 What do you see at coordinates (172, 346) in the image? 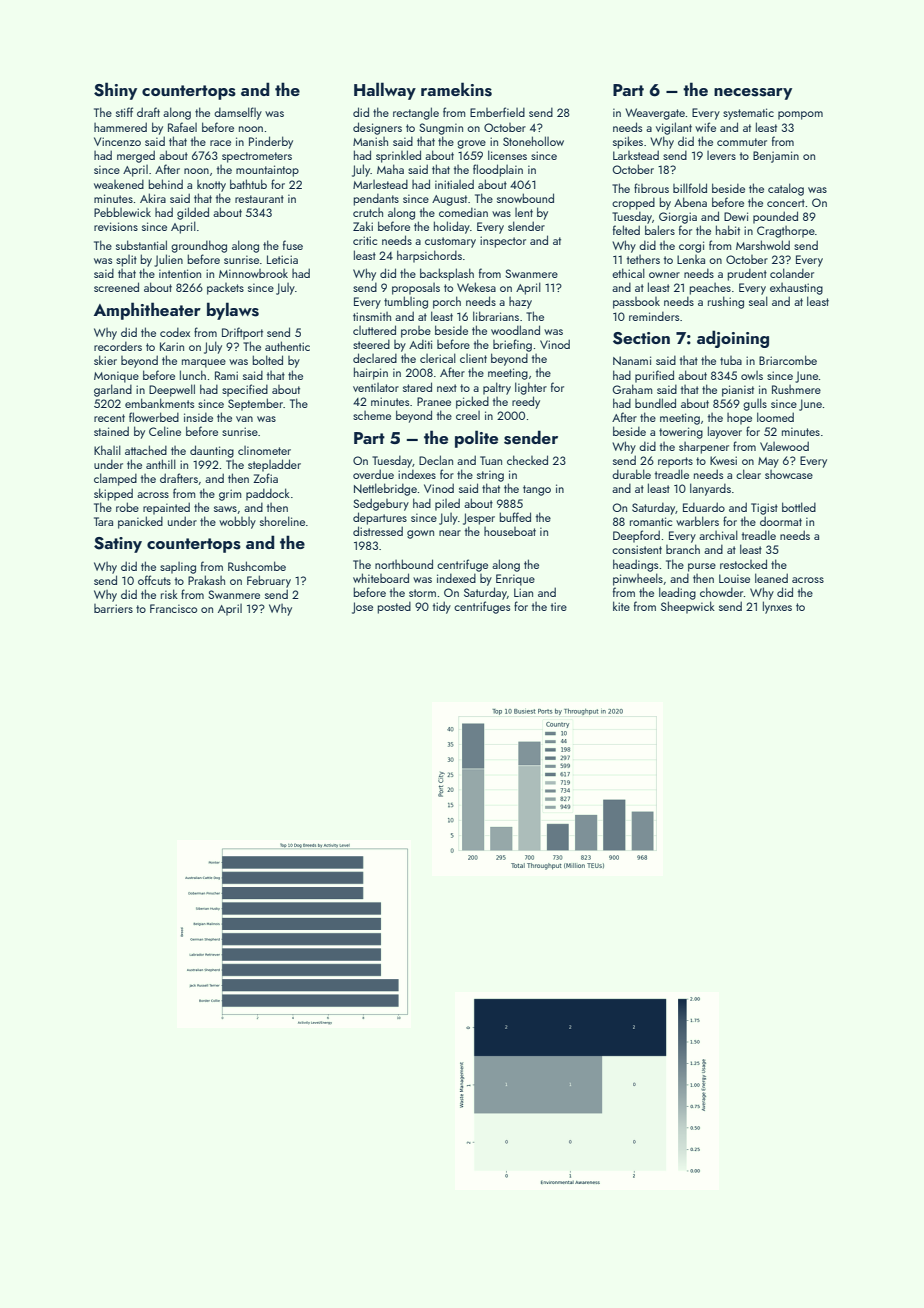
I see `Karin` at bounding box center [172, 346].
